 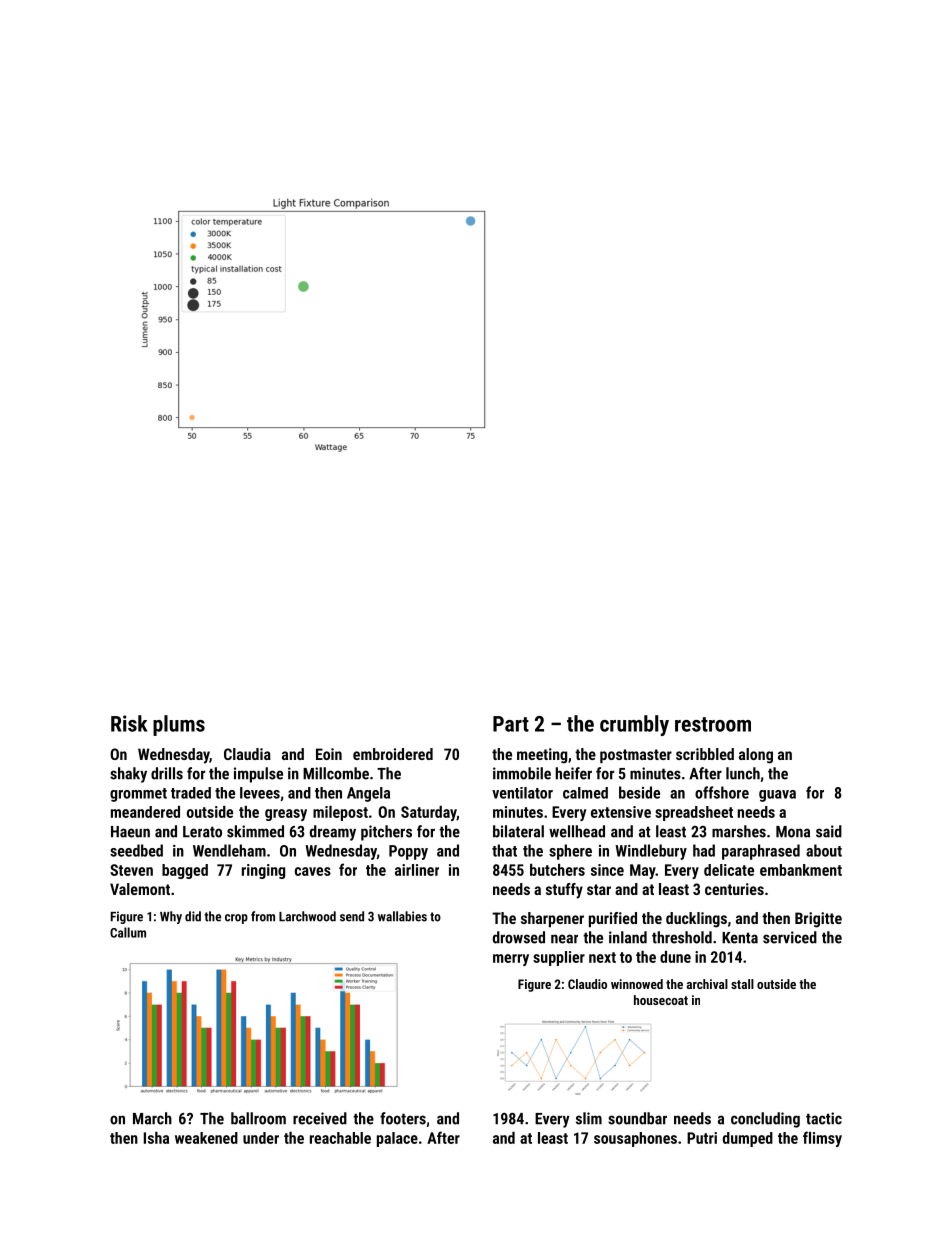 What do you see at coordinates (206, 1138) in the screenshot?
I see `weakened` at bounding box center [206, 1138].
